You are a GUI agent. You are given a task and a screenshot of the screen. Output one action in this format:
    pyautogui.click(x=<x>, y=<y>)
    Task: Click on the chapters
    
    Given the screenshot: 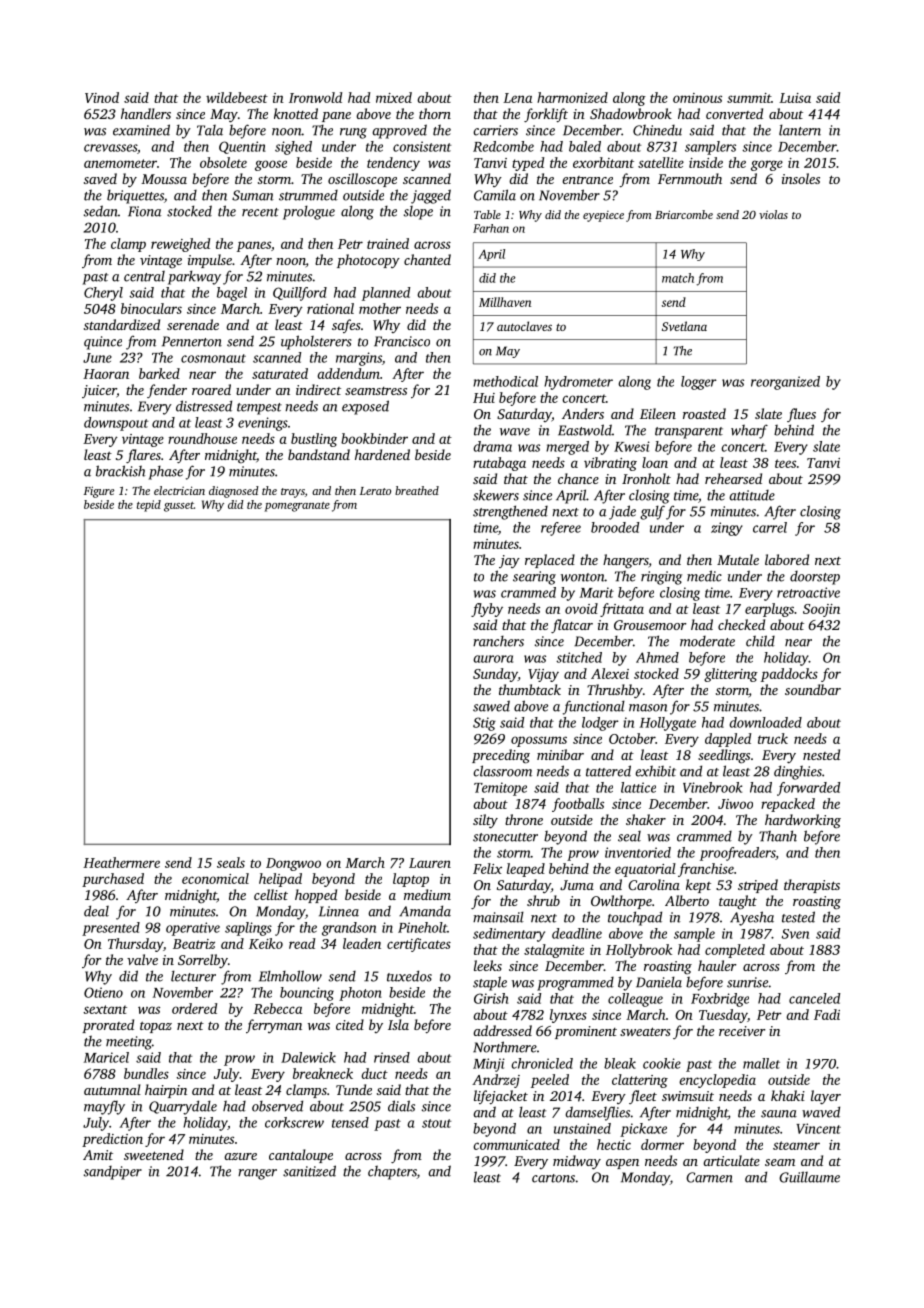 What is the action you would take?
    pyautogui.click(x=392, y=1172)
